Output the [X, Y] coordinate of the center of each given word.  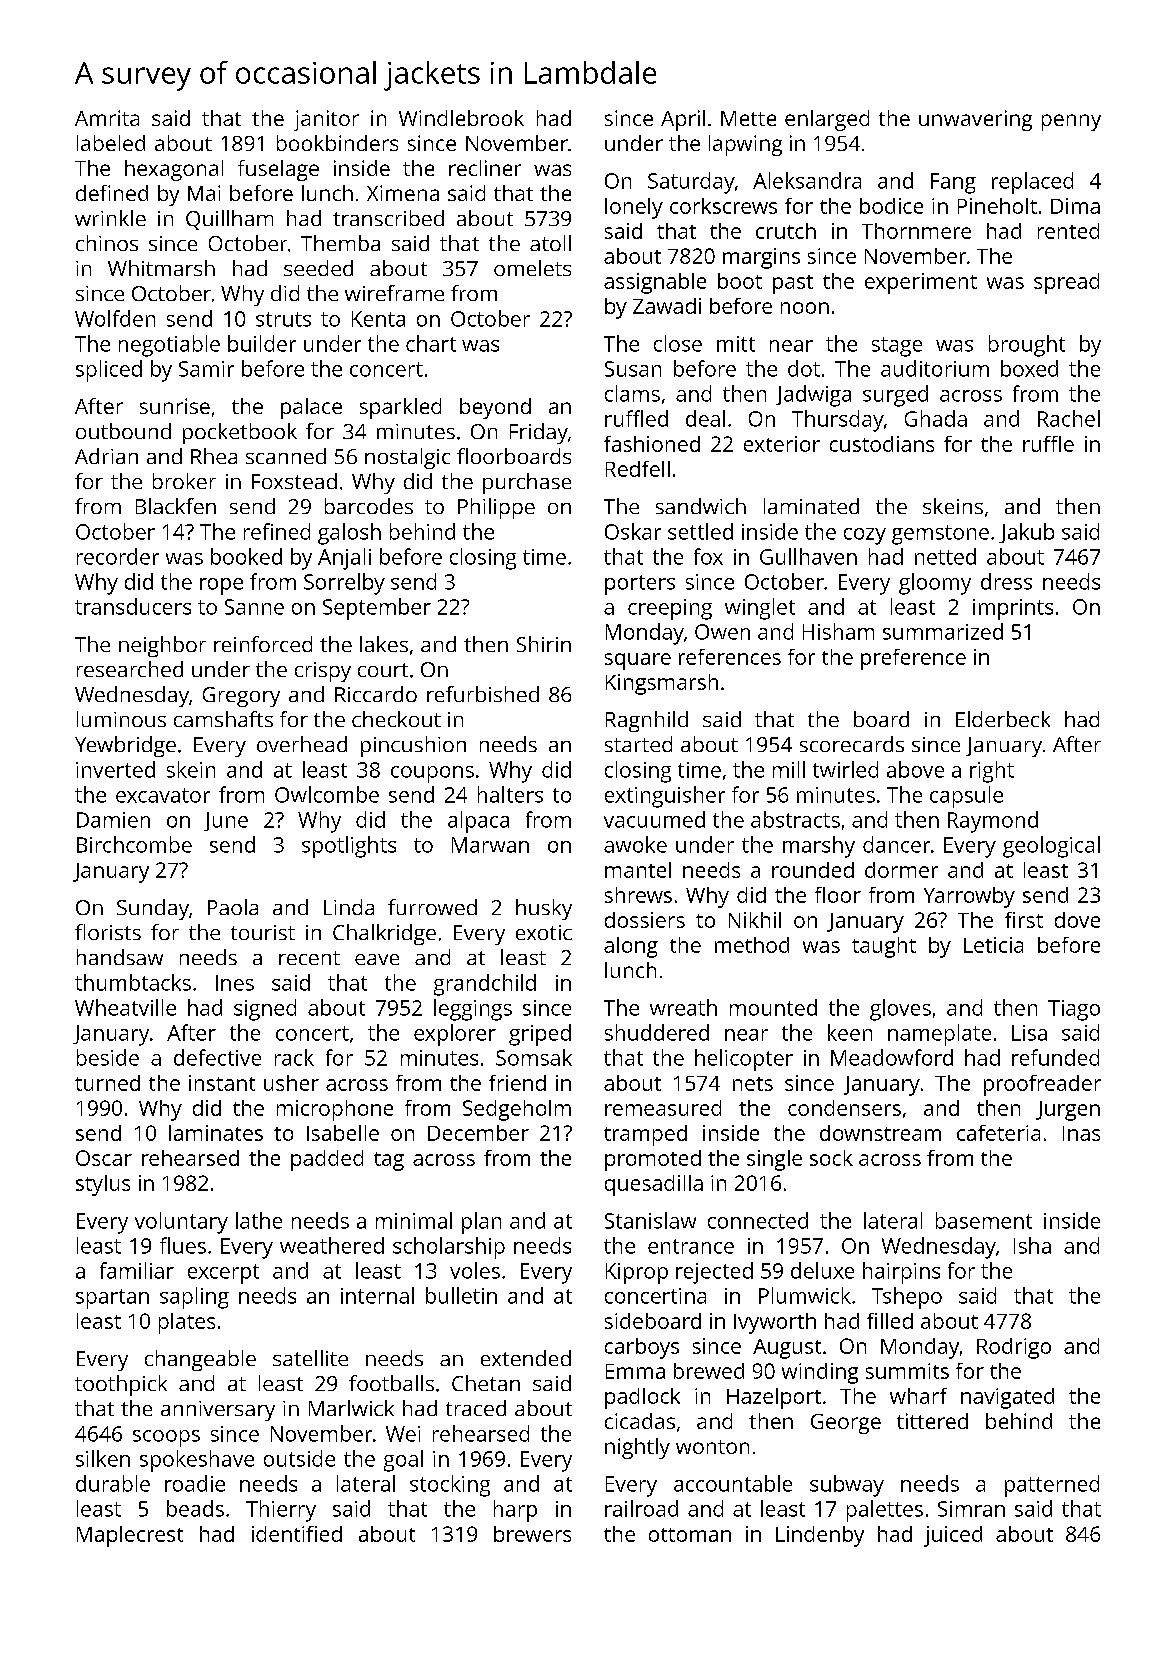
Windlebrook [461, 118]
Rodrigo [1014, 1348]
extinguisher [665, 797]
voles [475, 1270]
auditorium [935, 368]
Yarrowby [969, 897]
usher [291, 1083]
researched [130, 669]
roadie [195, 1483]
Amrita [107, 118]
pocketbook [240, 433]
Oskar [633, 531]
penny [1071, 122]
